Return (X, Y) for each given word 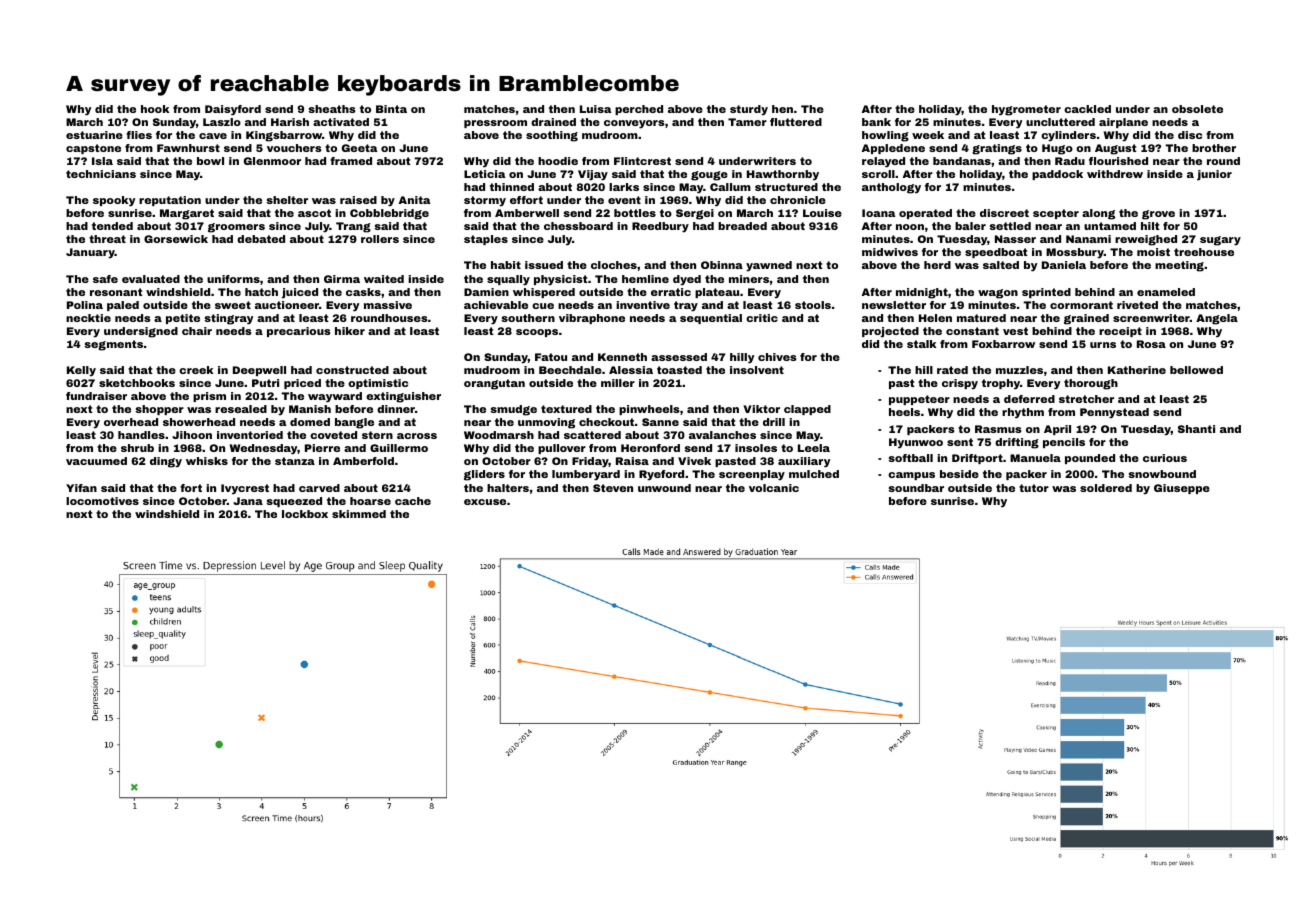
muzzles (1019, 370)
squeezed (294, 502)
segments (113, 345)
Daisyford (233, 110)
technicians (101, 174)
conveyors (634, 124)
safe (105, 279)
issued (544, 265)
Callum (730, 187)
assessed (679, 357)
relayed (883, 162)
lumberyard (586, 475)
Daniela (1064, 265)
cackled (1087, 109)
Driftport (977, 459)
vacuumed (96, 461)
